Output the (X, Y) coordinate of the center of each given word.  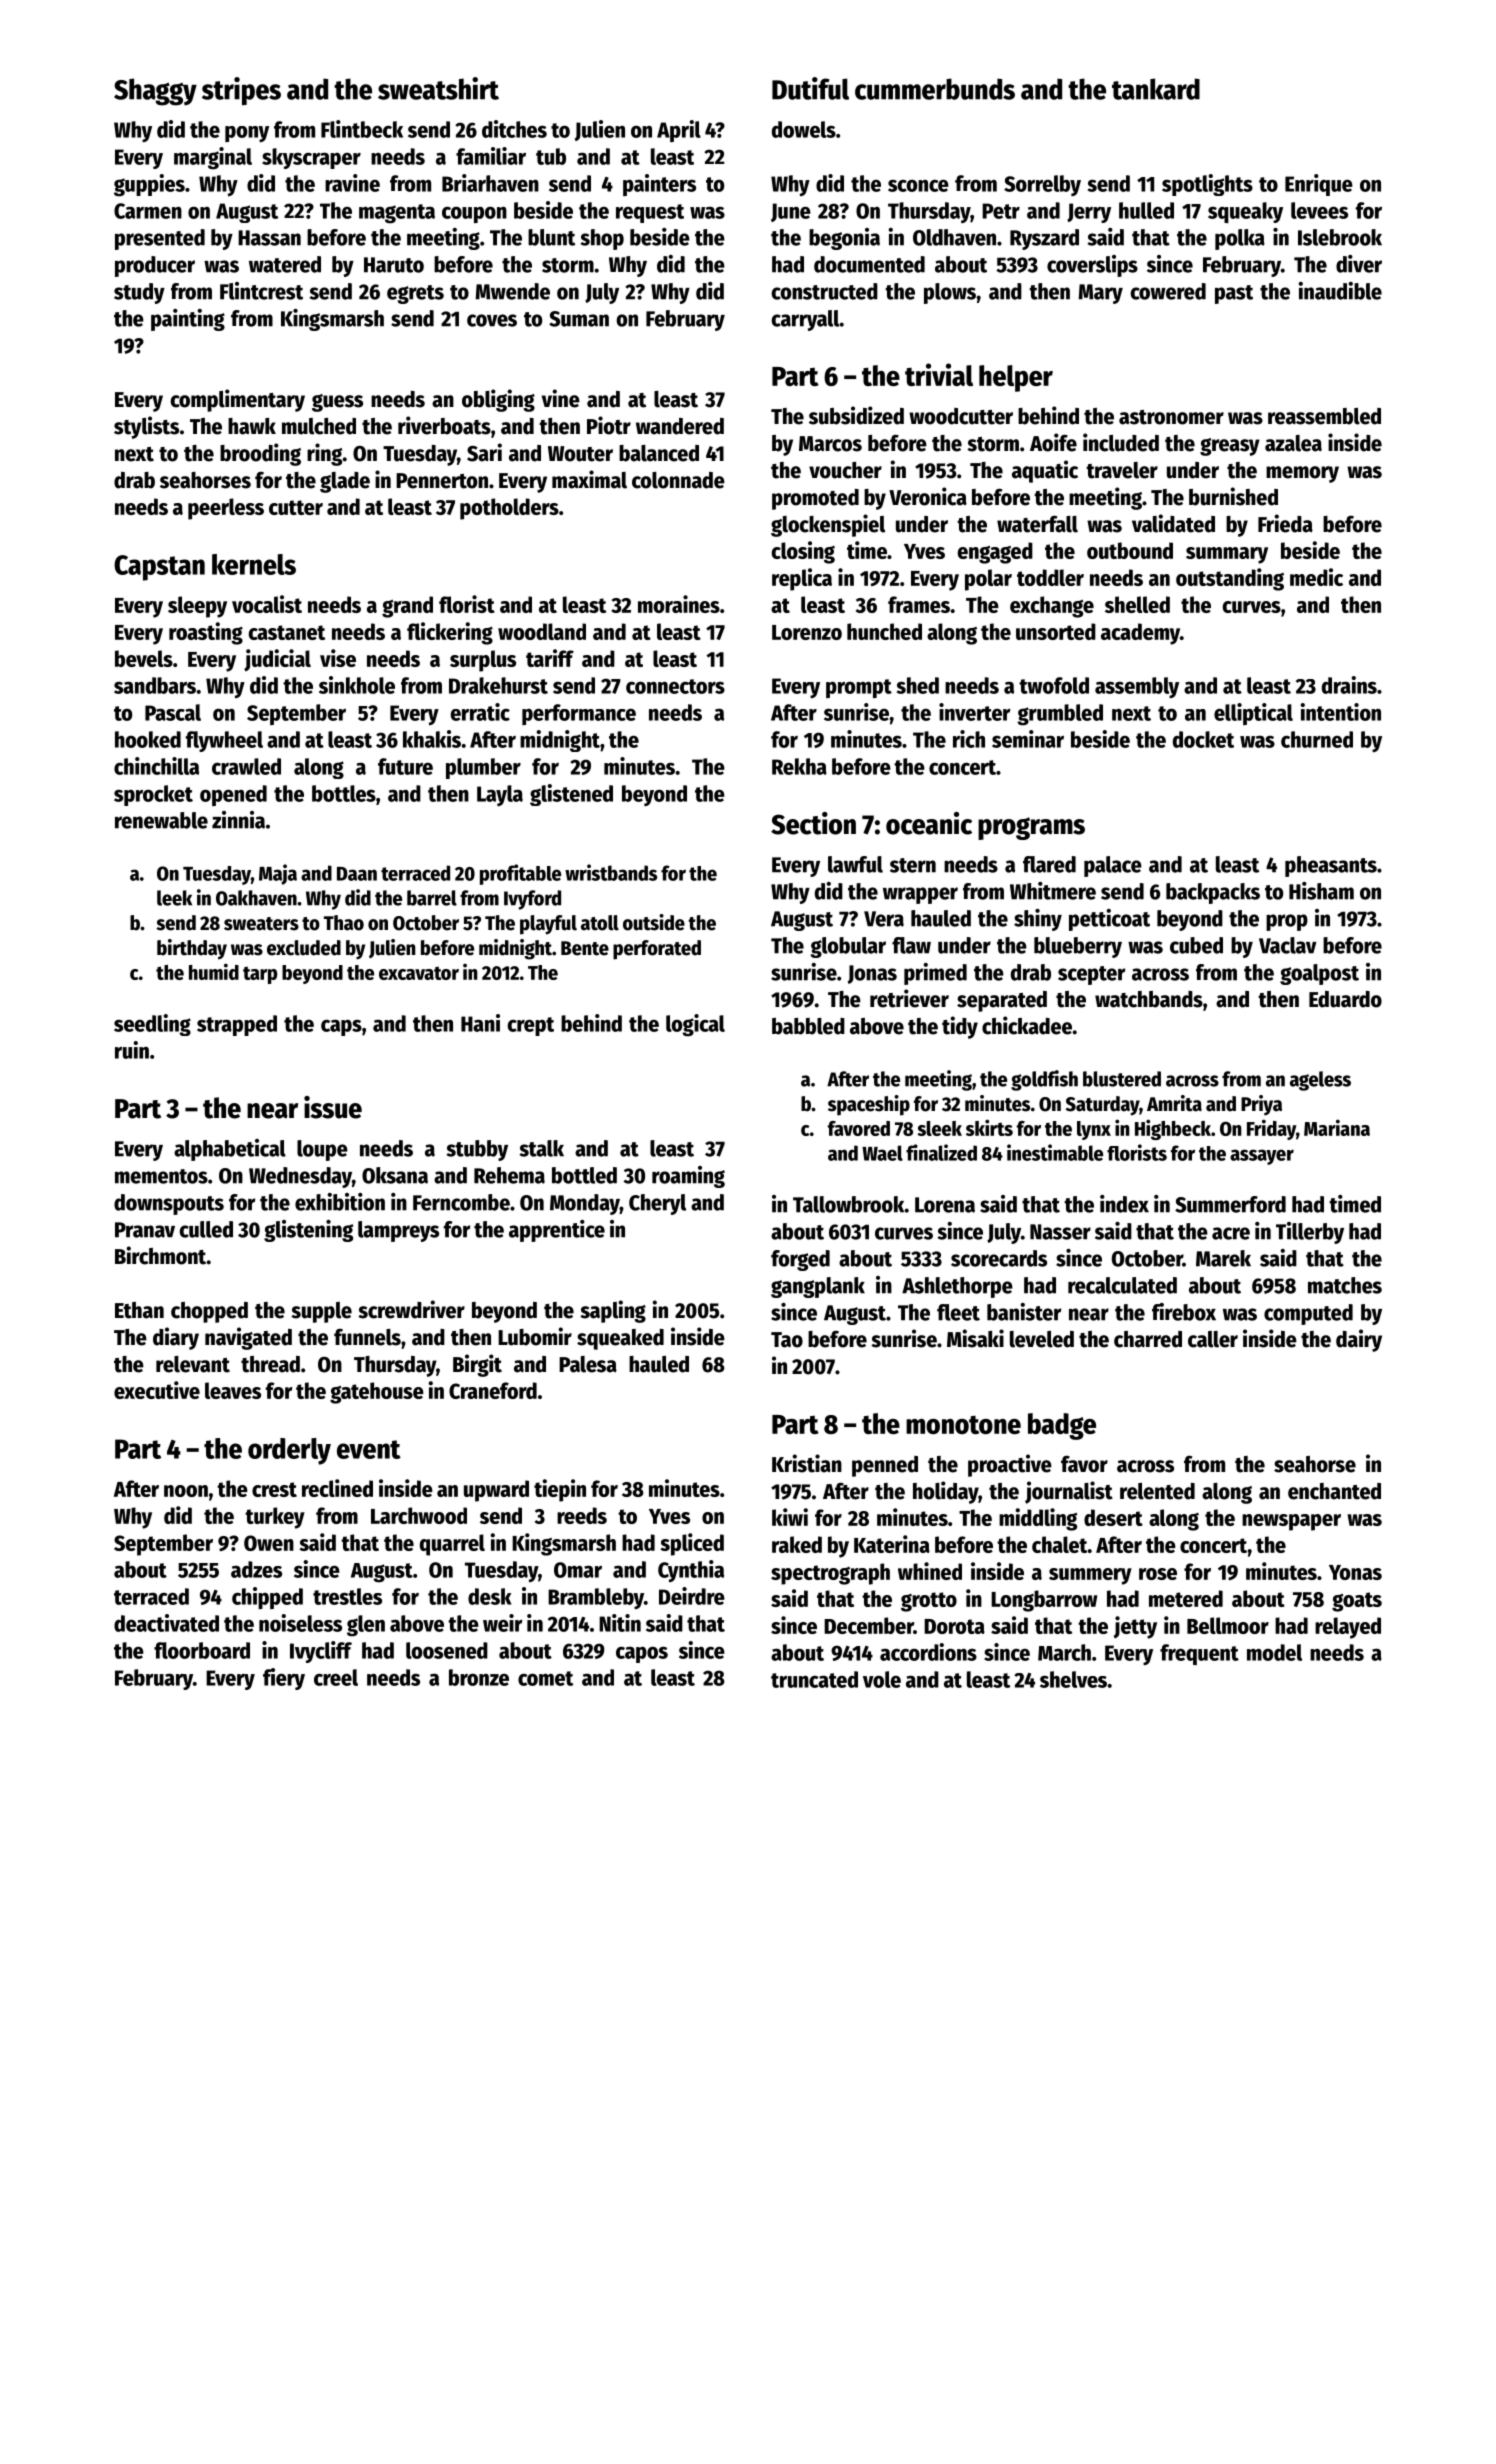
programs (1031, 828)
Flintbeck (362, 129)
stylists (146, 427)
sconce (918, 185)
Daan (357, 874)
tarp (260, 975)
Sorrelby (1042, 185)
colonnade (678, 480)
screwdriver (411, 1309)
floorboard (202, 1650)
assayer (1262, 1157)
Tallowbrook (848, 1204)
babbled (808, 1026)
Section (813, 823)
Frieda (1285, 523)
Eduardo (1345, 999)
